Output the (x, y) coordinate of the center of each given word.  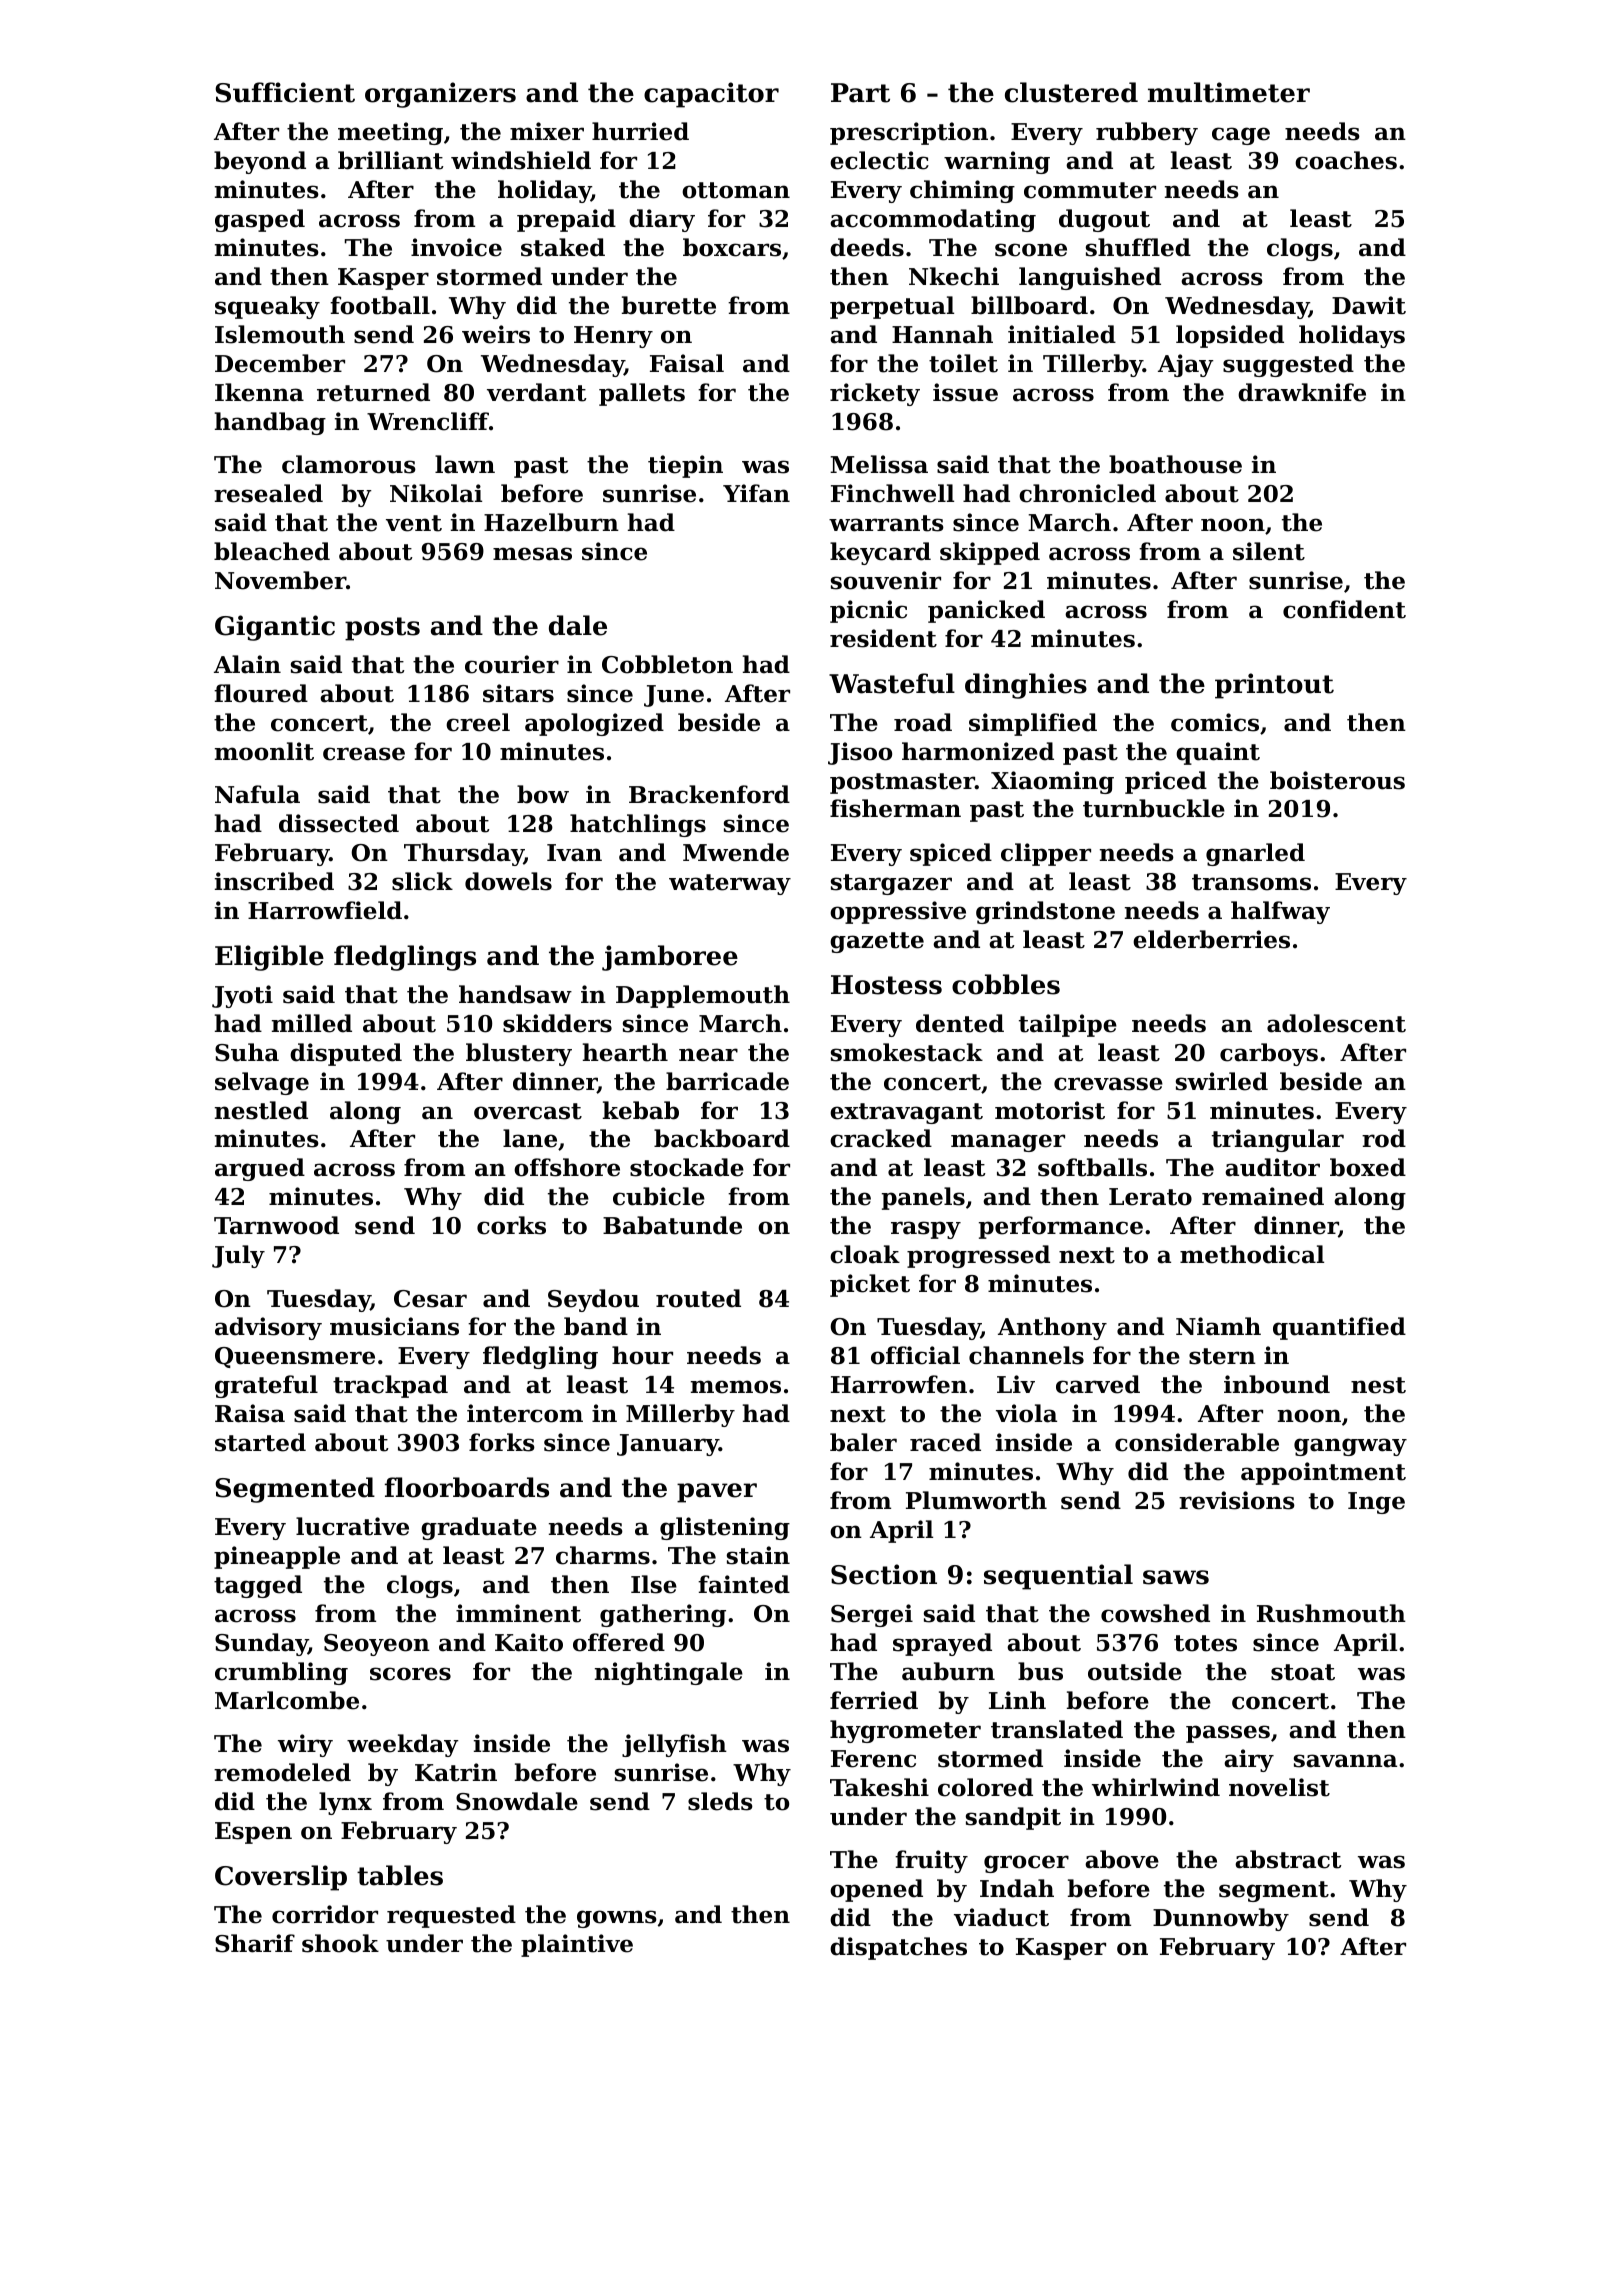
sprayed (942, 1644)
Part (860, 93)
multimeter (1229, 92)
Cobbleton (667, 664)
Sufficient (285, 92)
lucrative (352, 1526)
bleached (272, 551)
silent (1269, 551)
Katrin (456, 1772)
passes (1228, 1734)
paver (717, 1493)
